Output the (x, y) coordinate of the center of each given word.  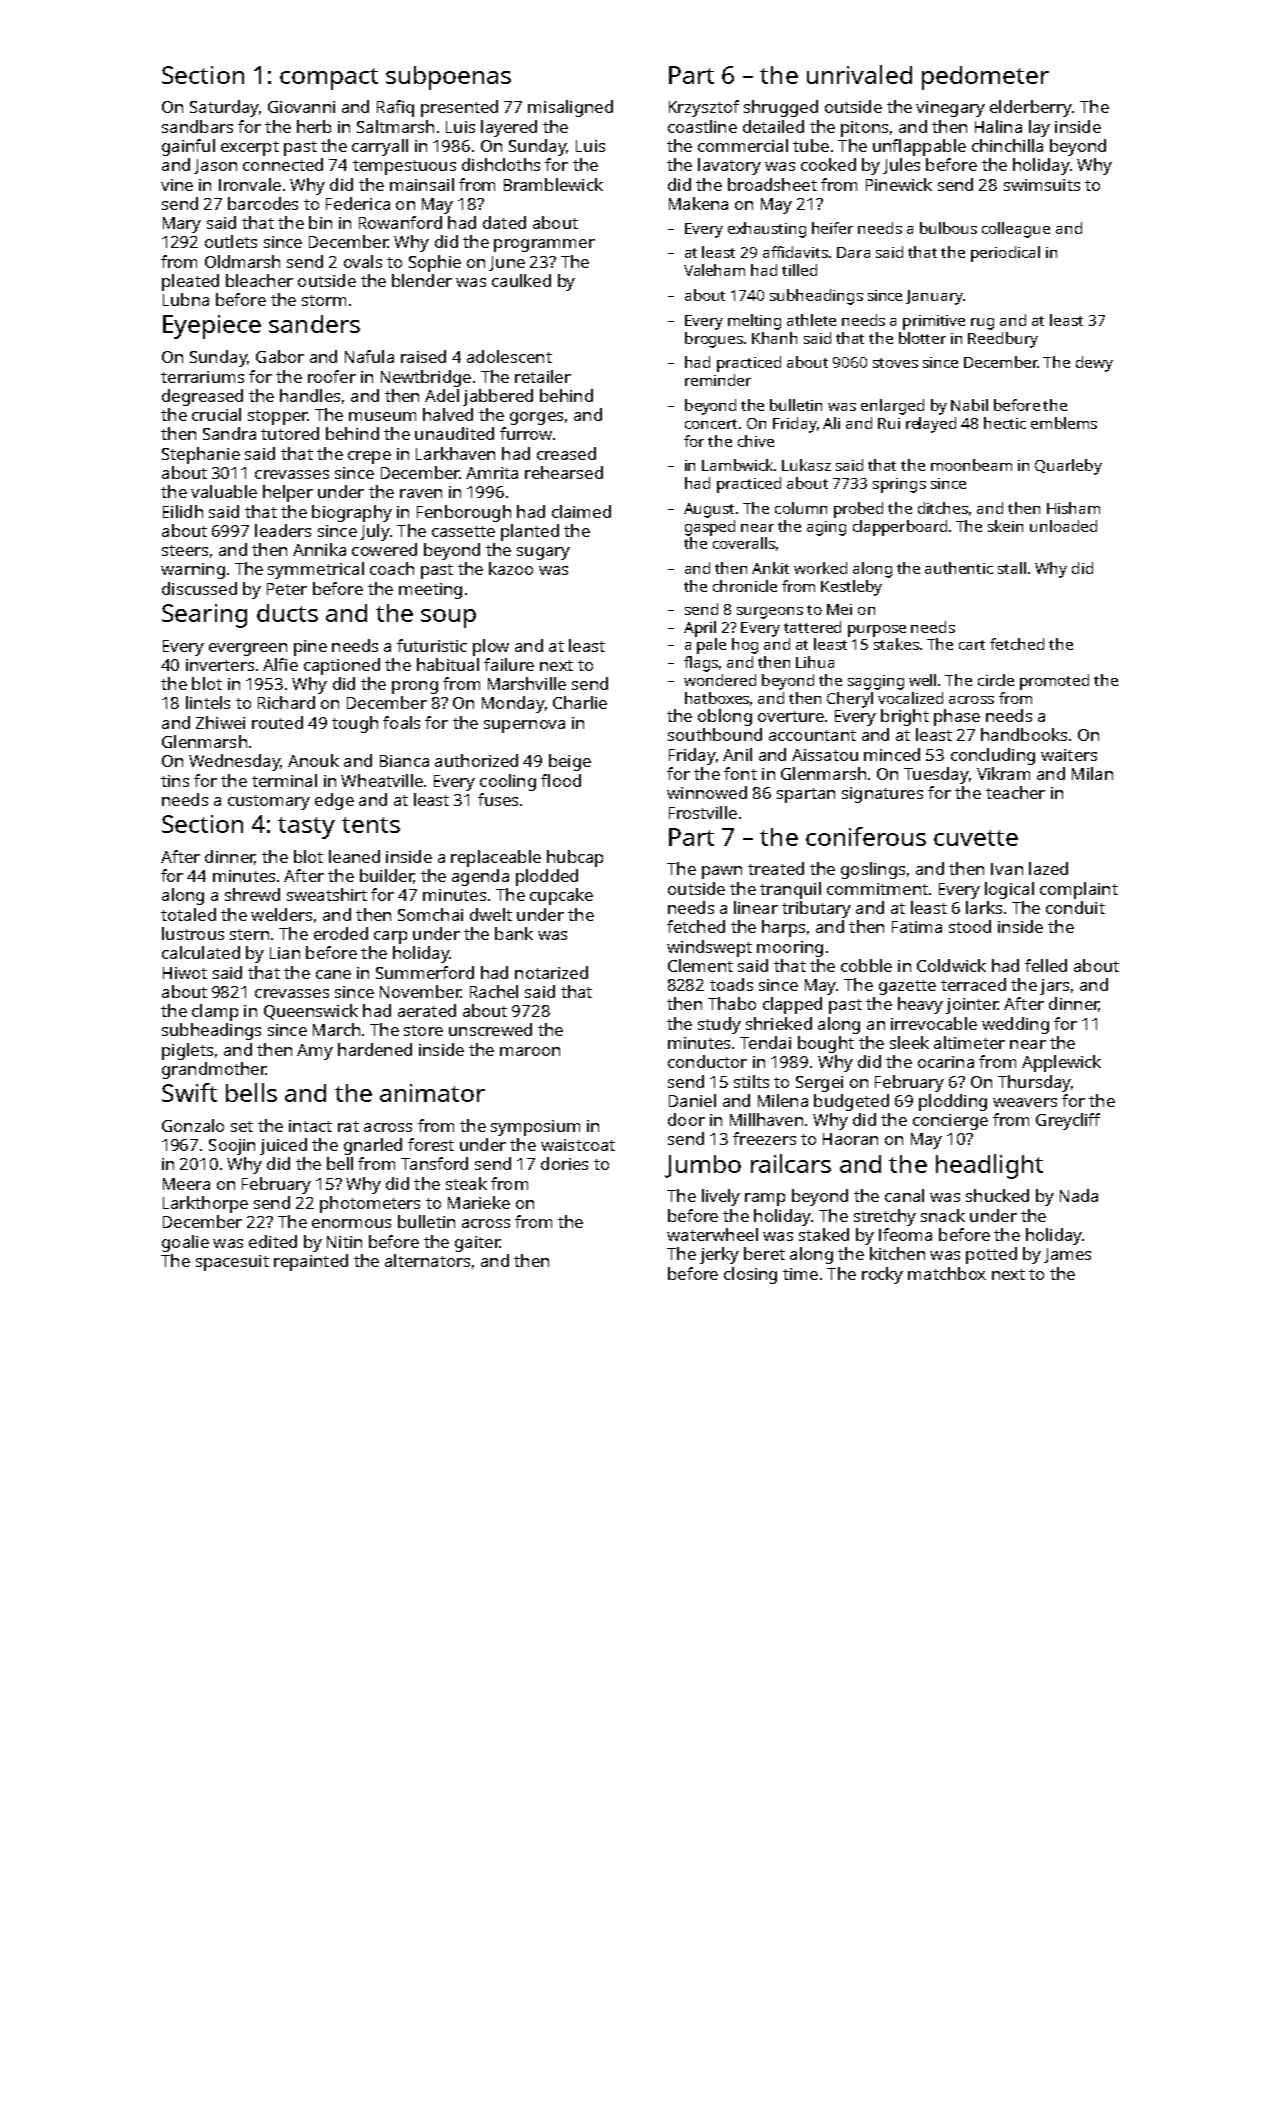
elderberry (1031, 108)
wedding (1015, 1025)
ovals (363, 261)
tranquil (790, 890)
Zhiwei (220, 722)
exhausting (767, 230)
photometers (370, 1204)
